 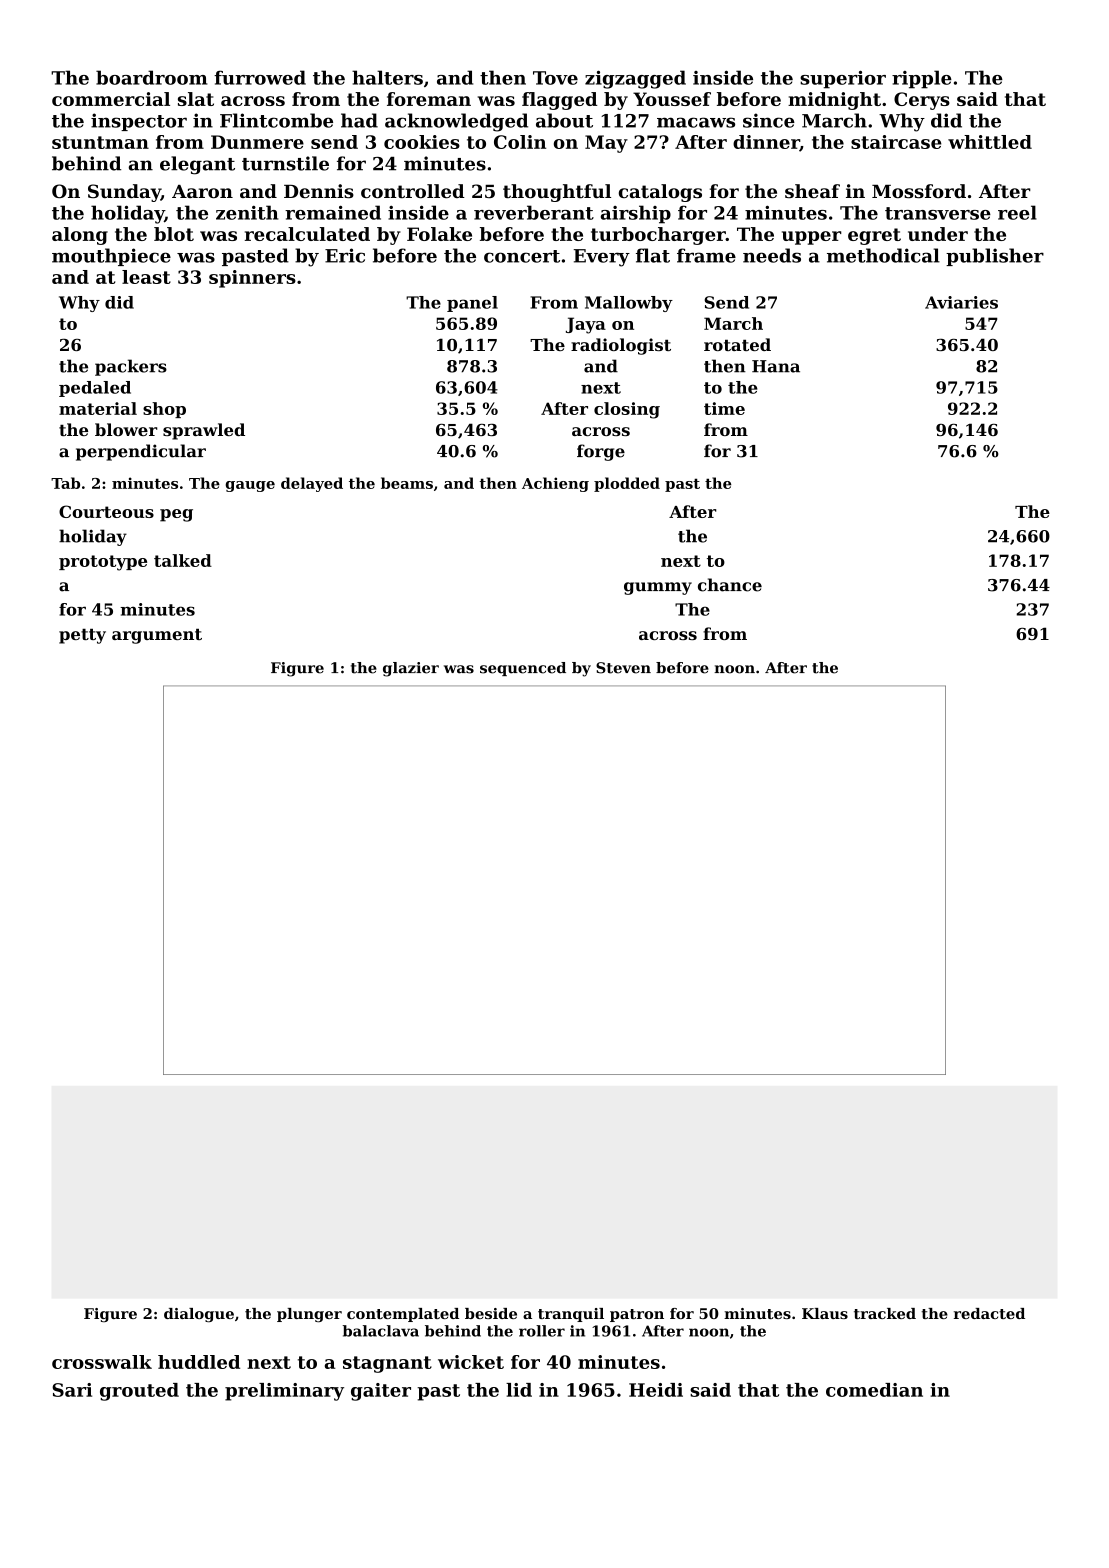 What do you see at coordinates (111, 99) in the page?
I see `commercial` at bounding box center [111, 99].
